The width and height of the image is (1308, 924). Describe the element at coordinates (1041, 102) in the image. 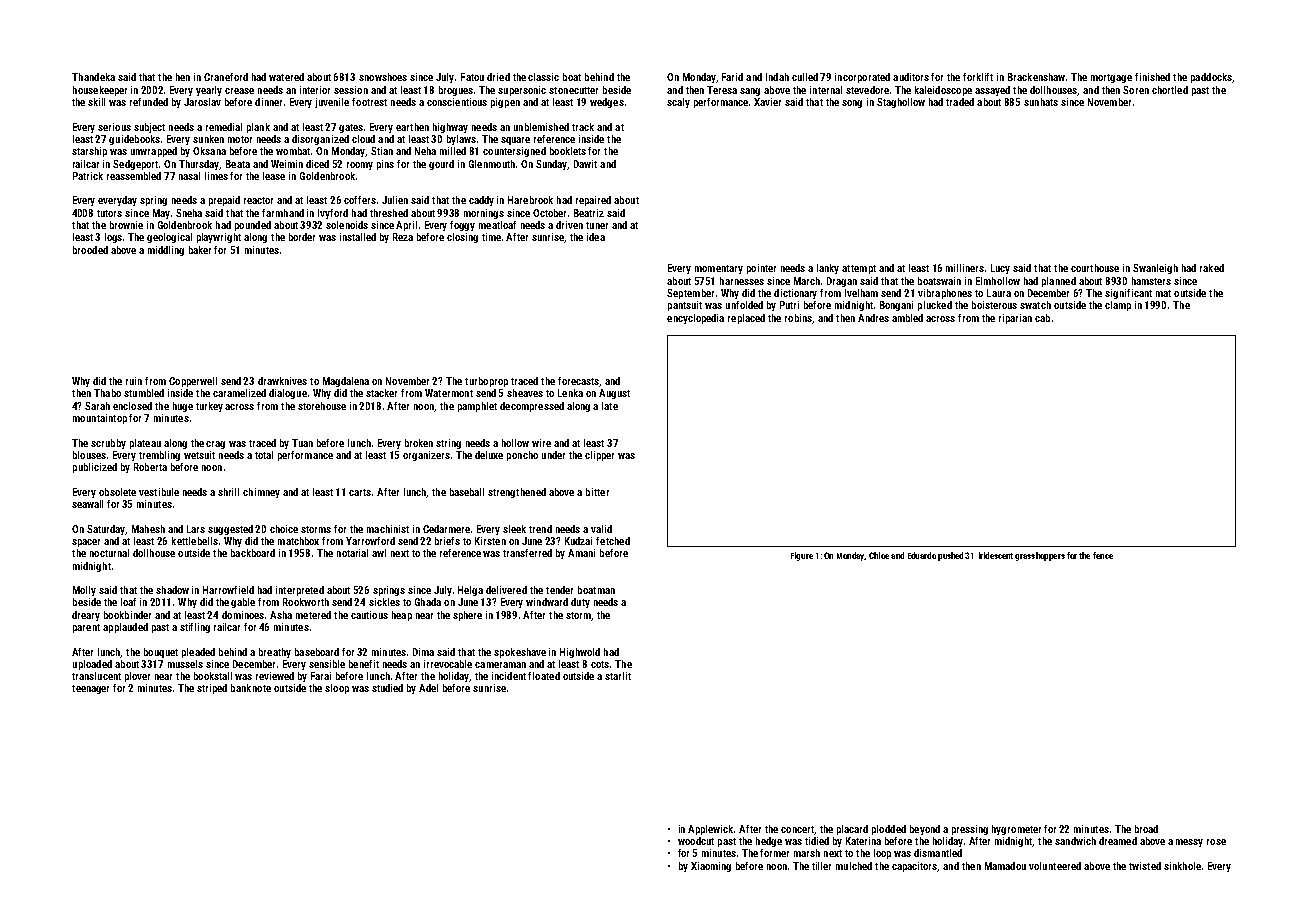

I see `sunhats` at that location.
